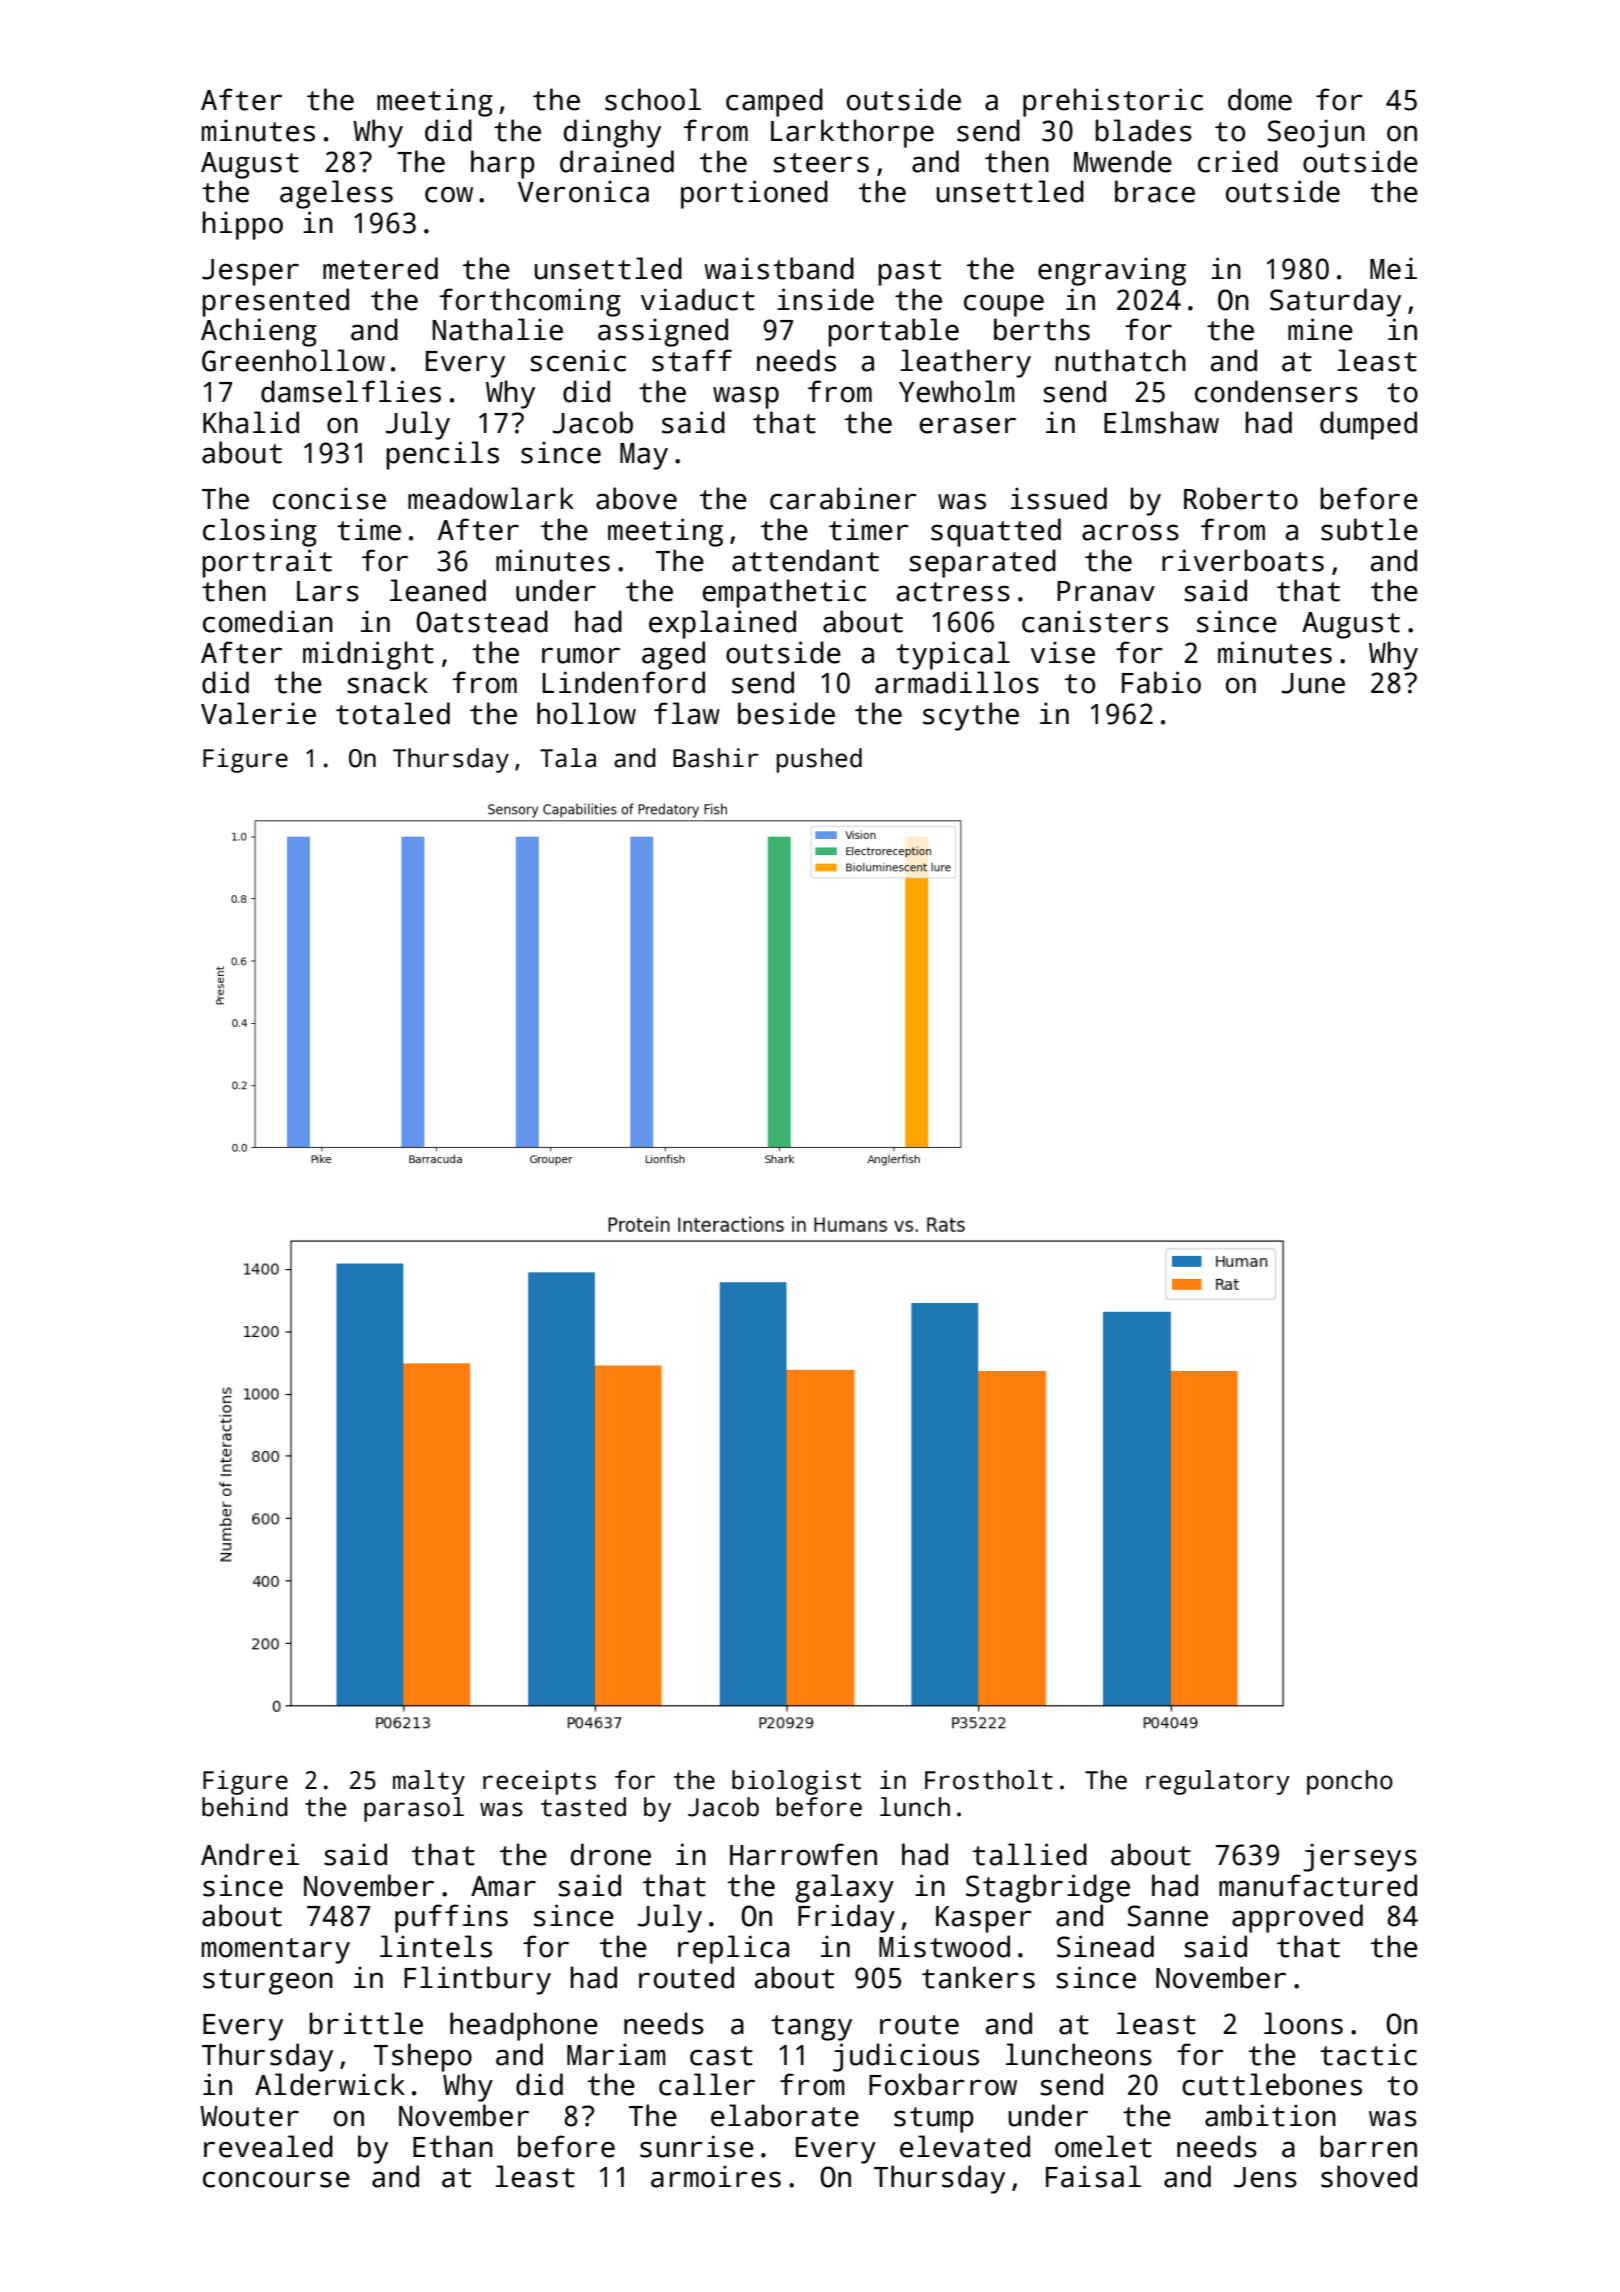  What do you see at coordinates (989, 1780) in the screenshot?
I see `Frostholt` at bounding box center [989, 1780].
